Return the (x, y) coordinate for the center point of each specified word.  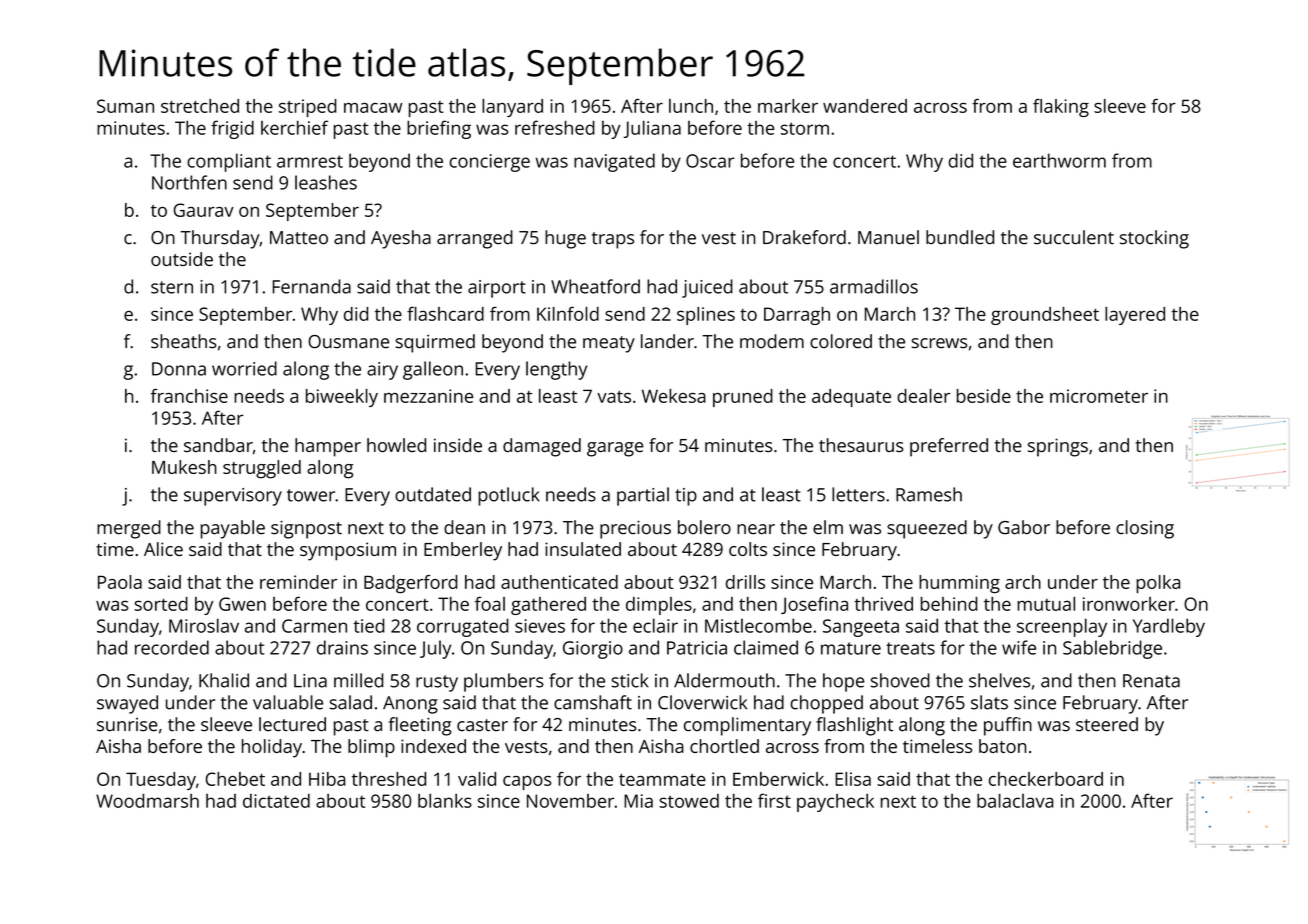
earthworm (1059, 160)
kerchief (294, 127)
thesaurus (861, 445)
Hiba (327, 779)
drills (745, 582)
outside (182, 259)
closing (1145, 529)
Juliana (652, 129)
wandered (865, 106)
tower (311, 495)
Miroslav (204, 625)
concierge (490, 163)
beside (984, 396)
